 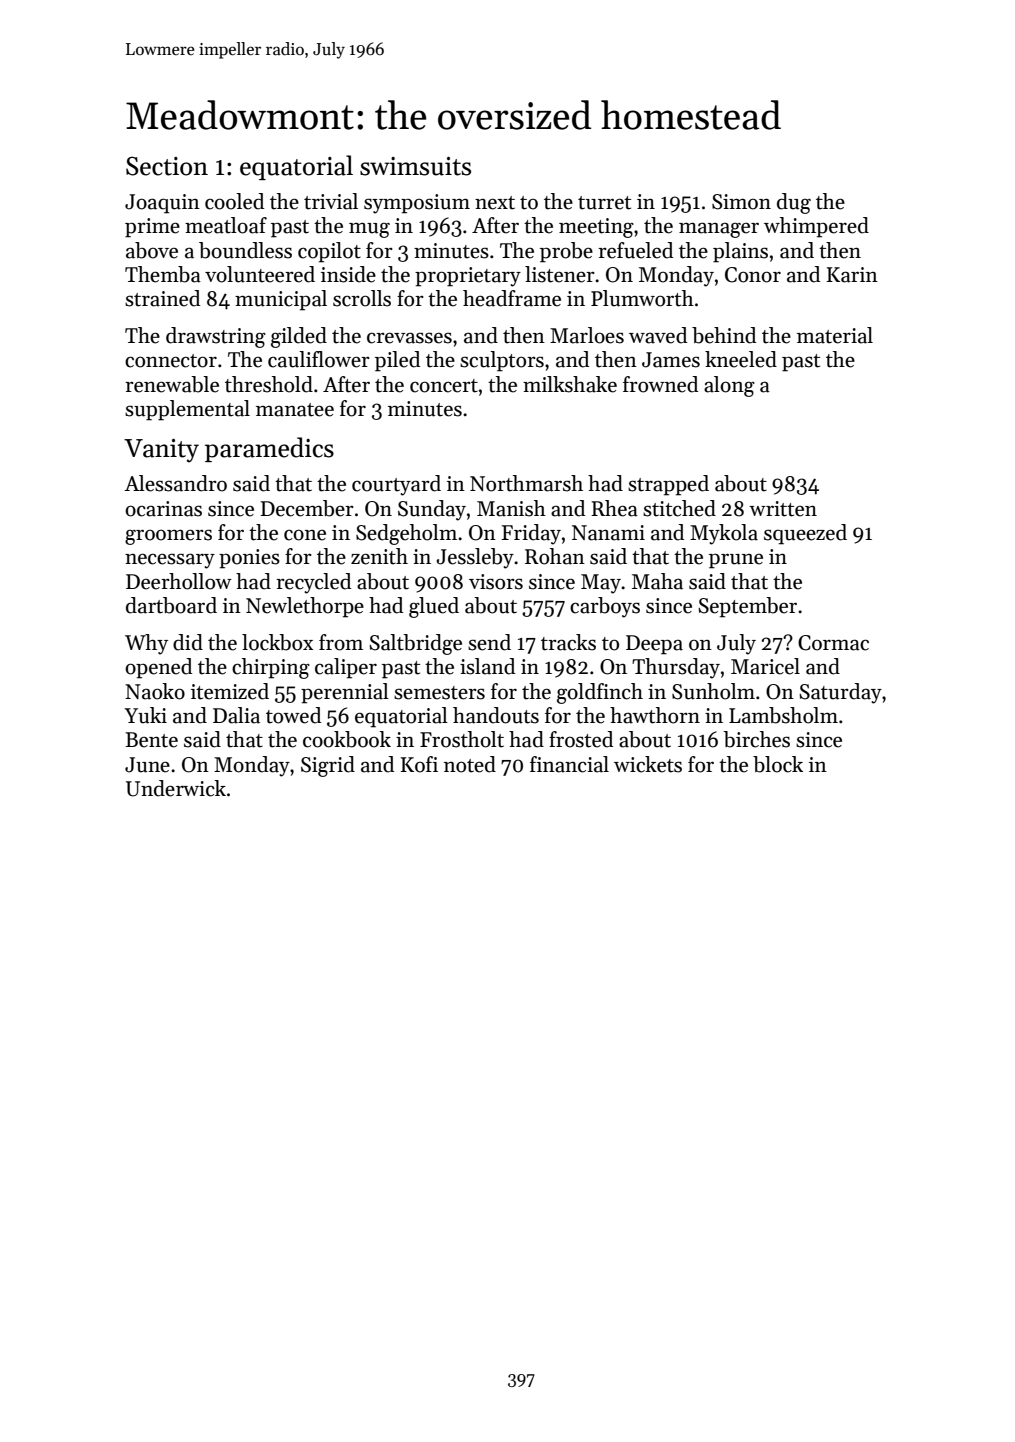 What do you see at coordinates (167, 166) in the screenshot?
I see `Section` at bounding box center [167, 166].
